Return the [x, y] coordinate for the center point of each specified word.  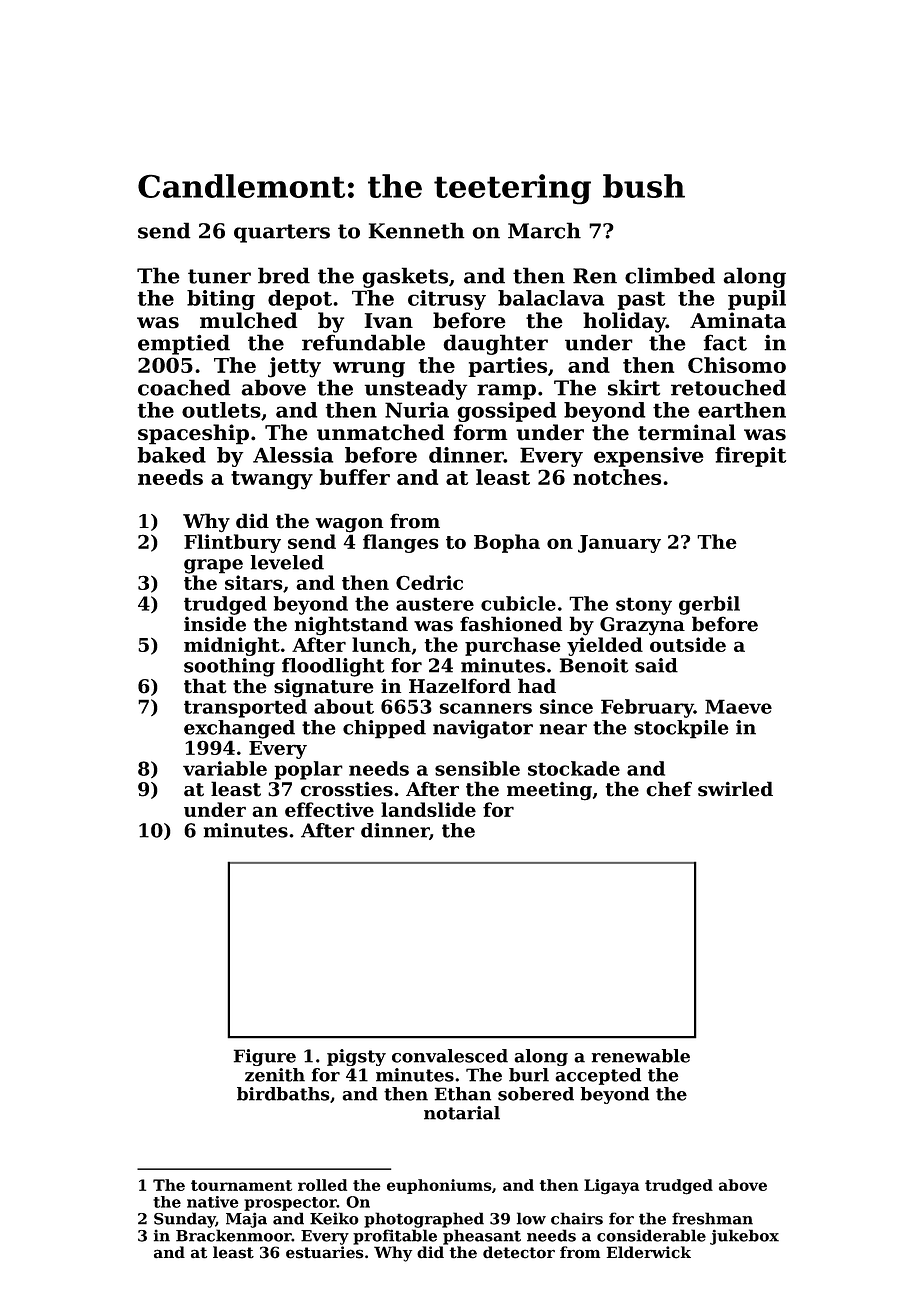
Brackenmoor [234, 1235]
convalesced [450, 1056]
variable [225, 768]
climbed [670, 275]
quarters [282, 233]
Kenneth [416, 230]
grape [213, 566]
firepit [750, 457]
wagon [349, 525]
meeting [549, 791]
